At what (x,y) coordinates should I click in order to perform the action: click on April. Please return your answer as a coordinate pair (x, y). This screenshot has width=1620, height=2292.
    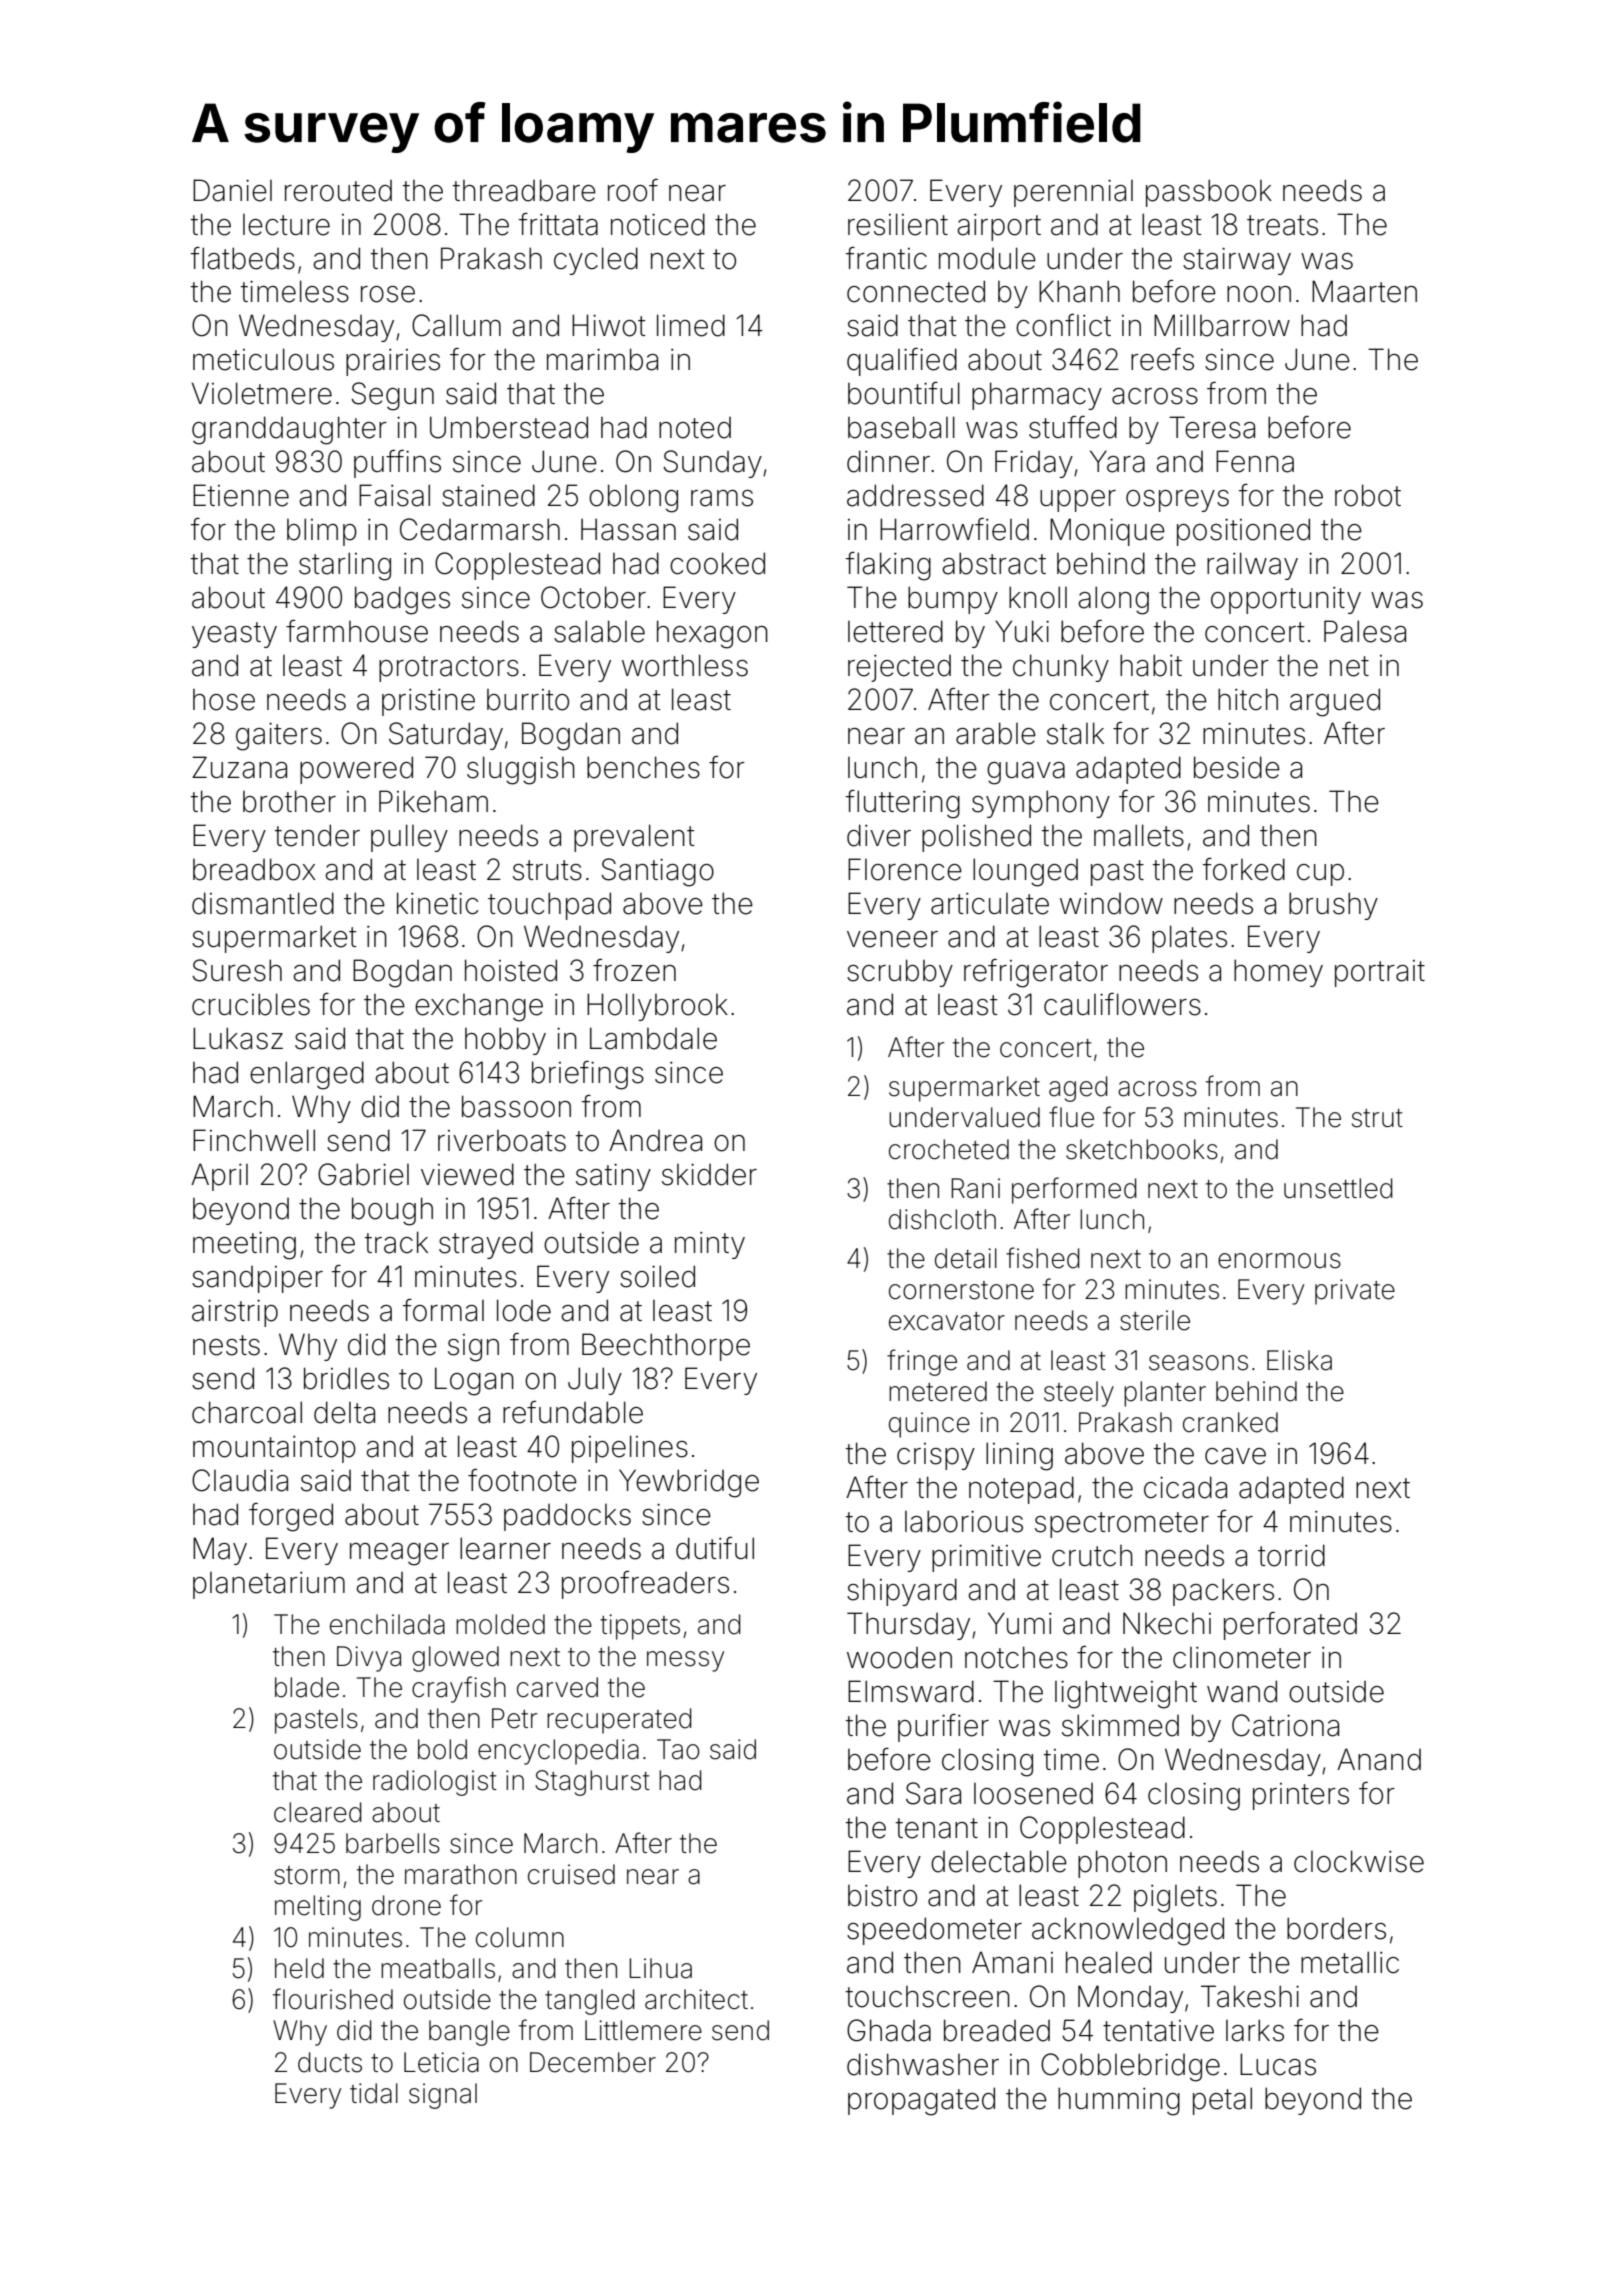
    Looking at the image, I should click on (219, 1177).
